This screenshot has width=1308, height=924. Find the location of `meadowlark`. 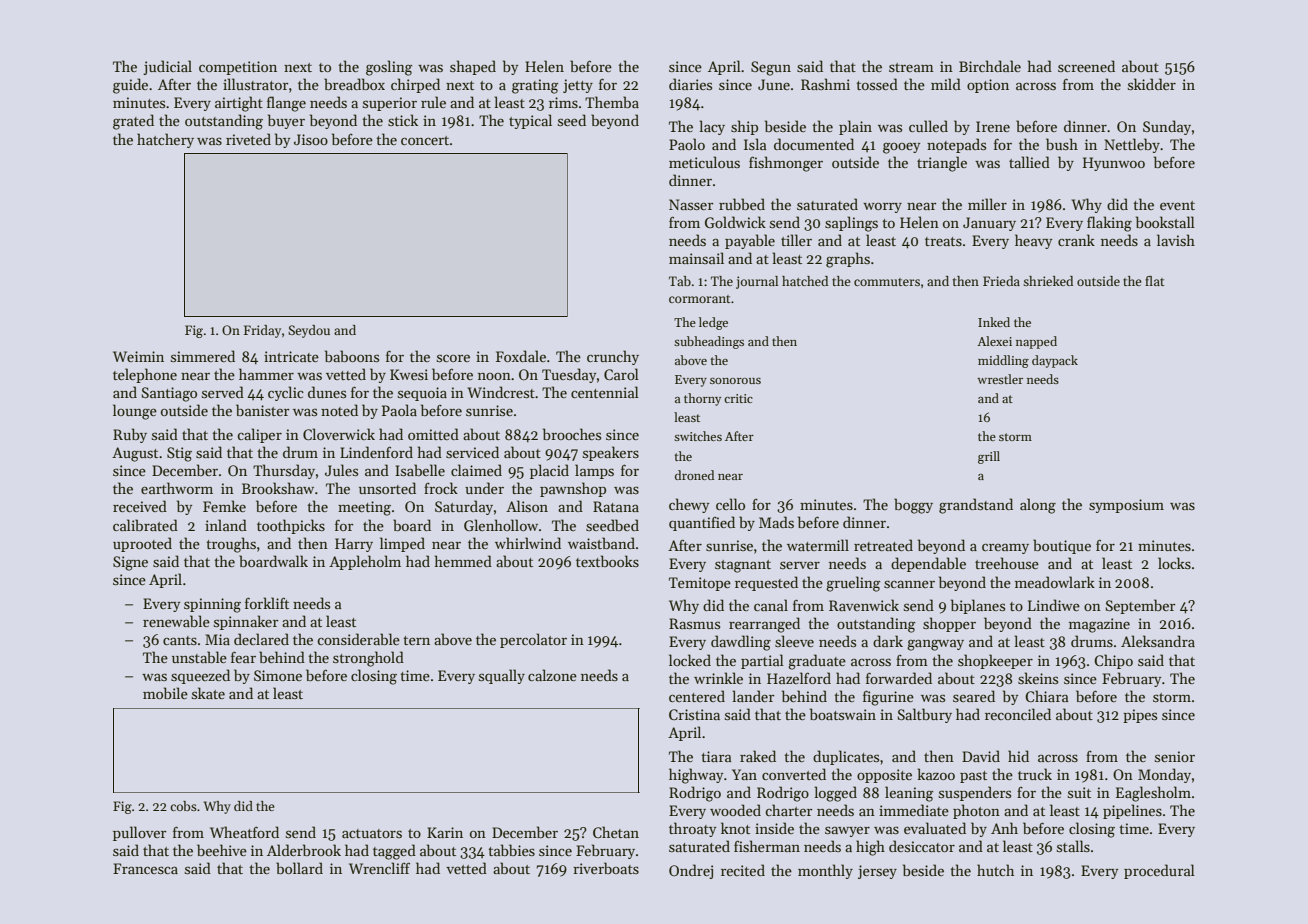

meadowlark is located at coordinates (1055, 582).
